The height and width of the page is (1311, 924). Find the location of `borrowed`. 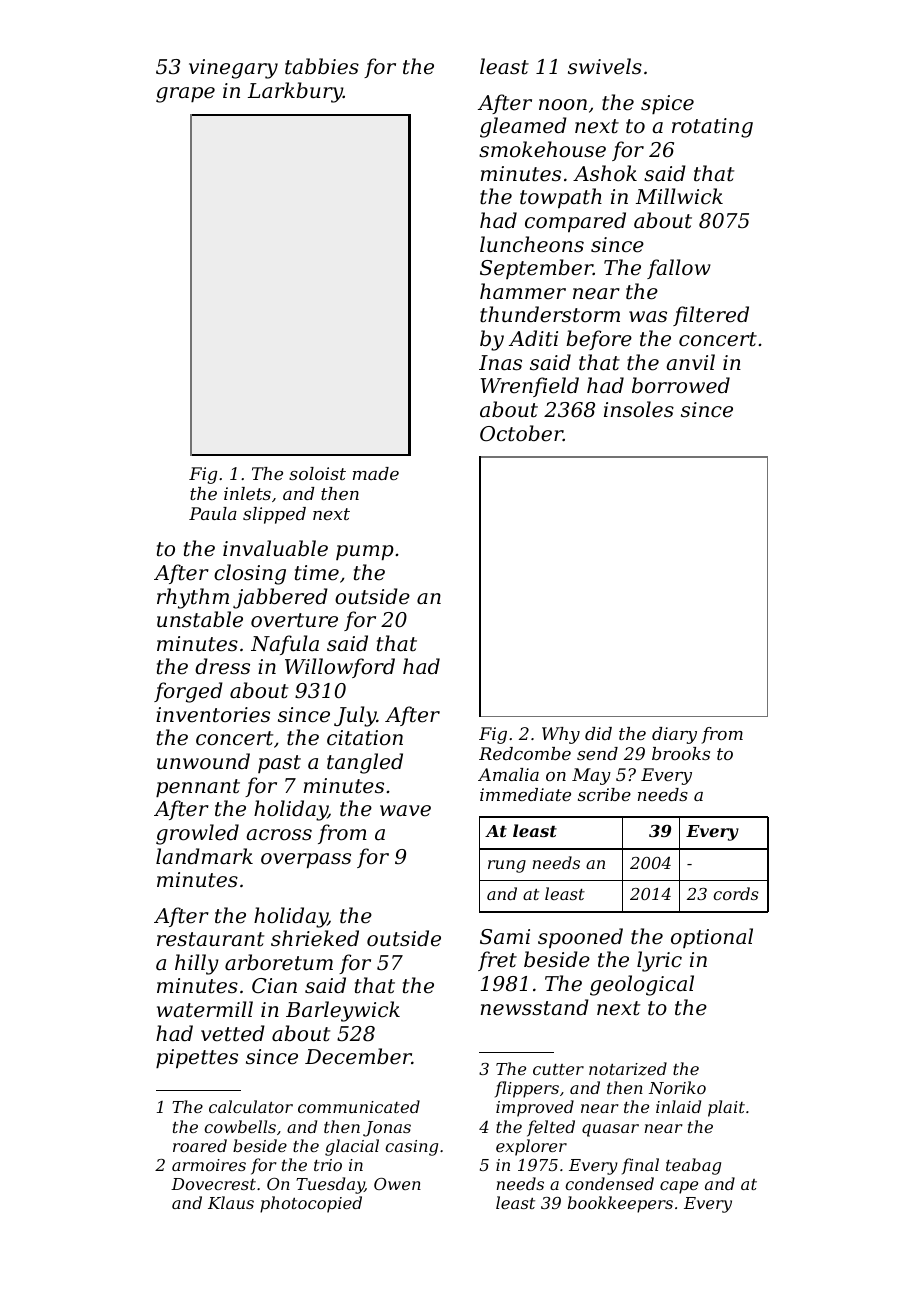

borrowed is located at coordinates (681, 385).
